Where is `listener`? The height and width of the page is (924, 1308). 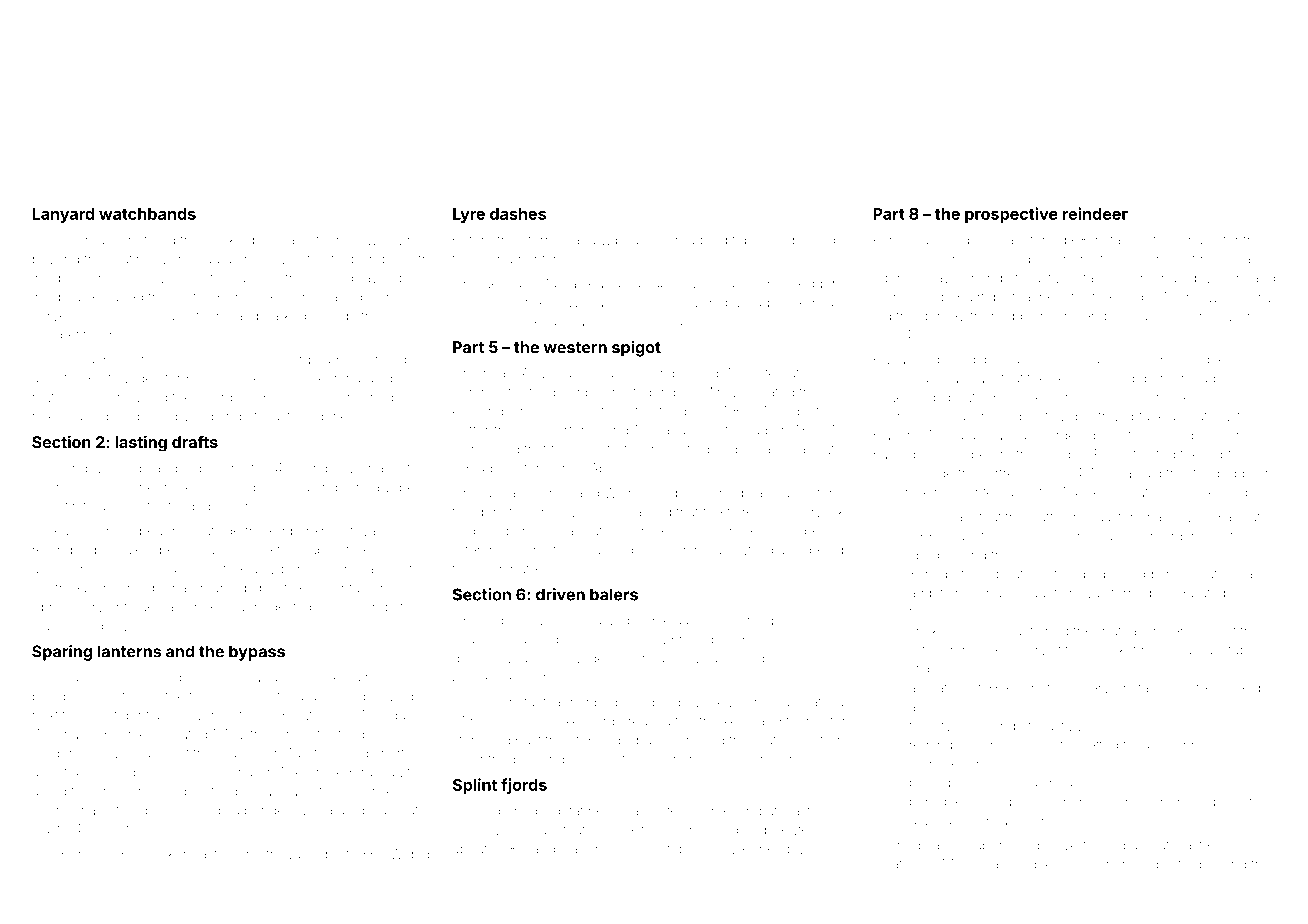
listener is located at coordinates (932, 649).
